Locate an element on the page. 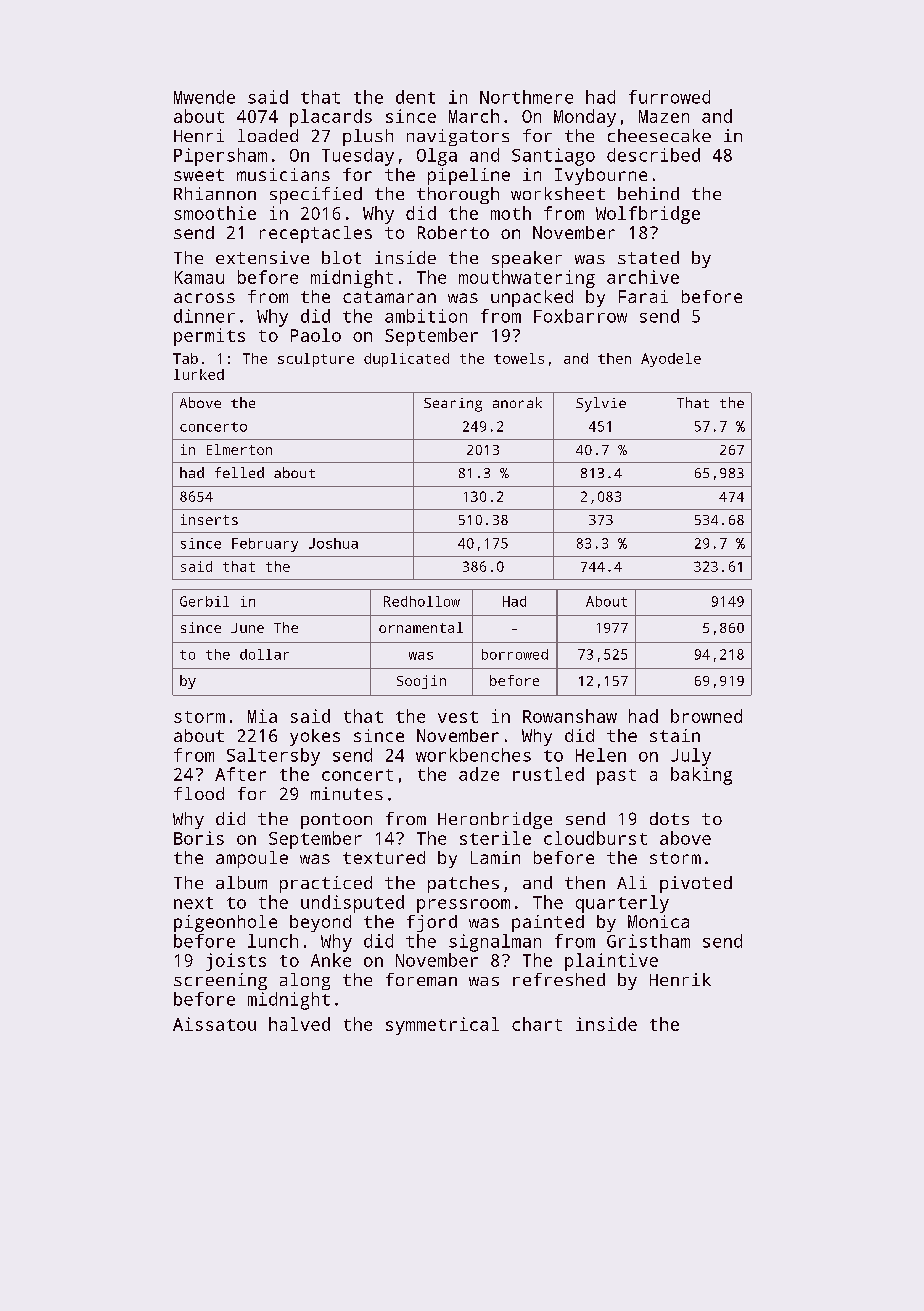 The image size is (924, 1311). yokes is located at coordinates (315, 737).
